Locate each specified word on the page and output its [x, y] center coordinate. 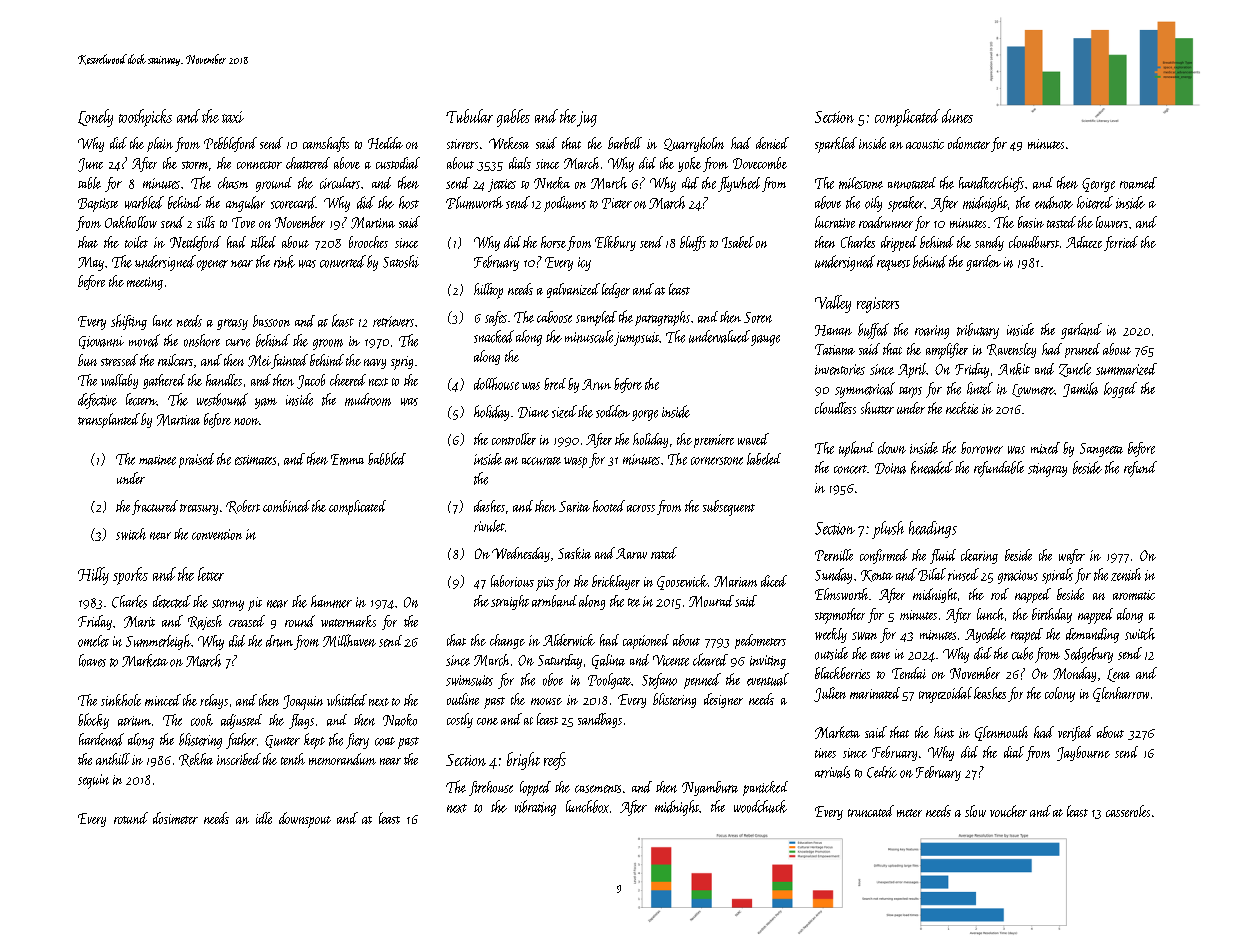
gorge [645, 415]
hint [944, 732]
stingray [1047, 470]
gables [513, 118]
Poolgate [609, 681]
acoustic [925, 144]
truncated [871, 811]
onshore [202, 340]
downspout [305, 820]
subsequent [729, 508]
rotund [131, 818]
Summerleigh [158, 642]
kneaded [932, 467]
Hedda [385, 143]
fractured [155, 507]
